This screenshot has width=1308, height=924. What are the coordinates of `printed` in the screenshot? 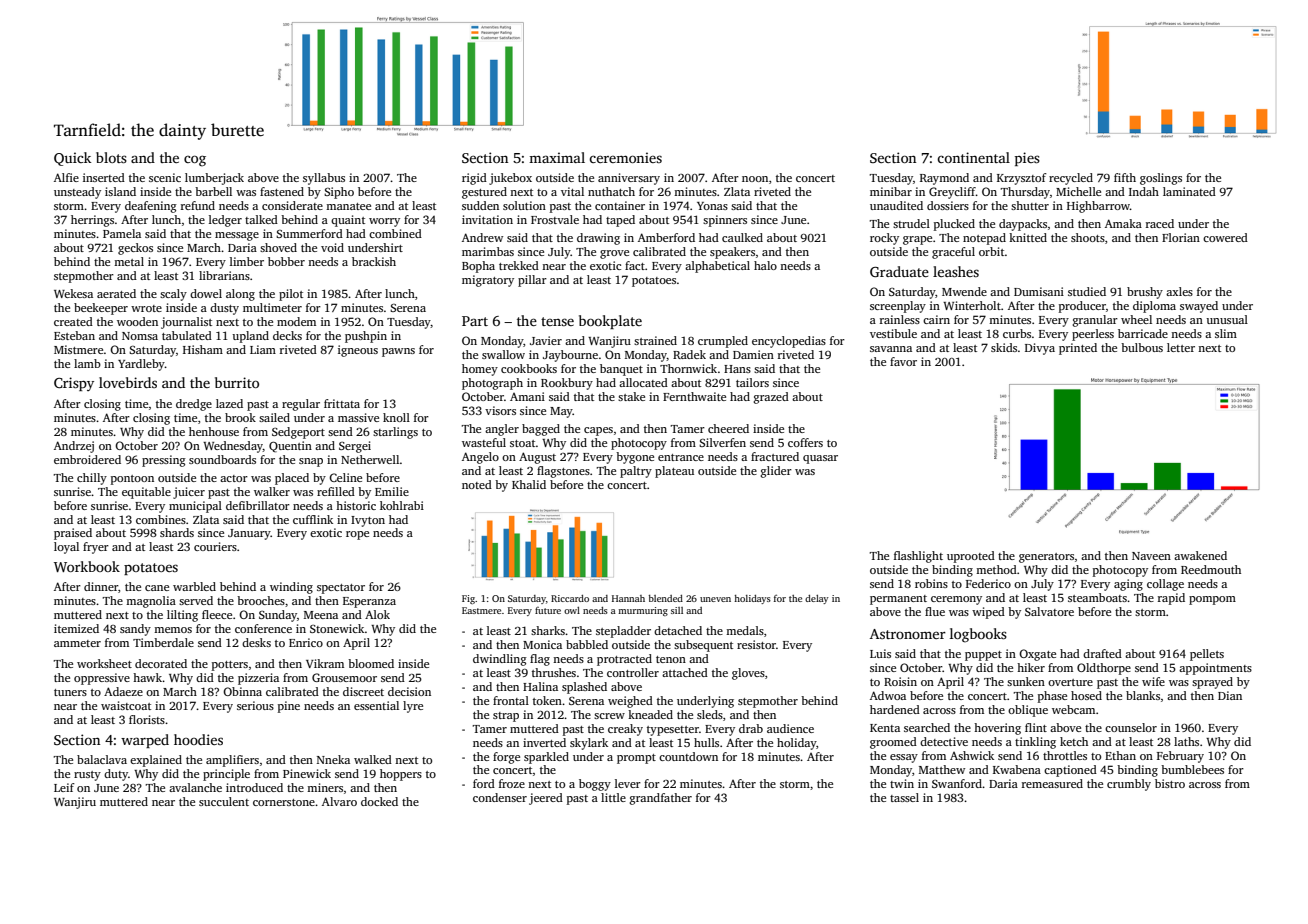 It's located at (1078, 349).
